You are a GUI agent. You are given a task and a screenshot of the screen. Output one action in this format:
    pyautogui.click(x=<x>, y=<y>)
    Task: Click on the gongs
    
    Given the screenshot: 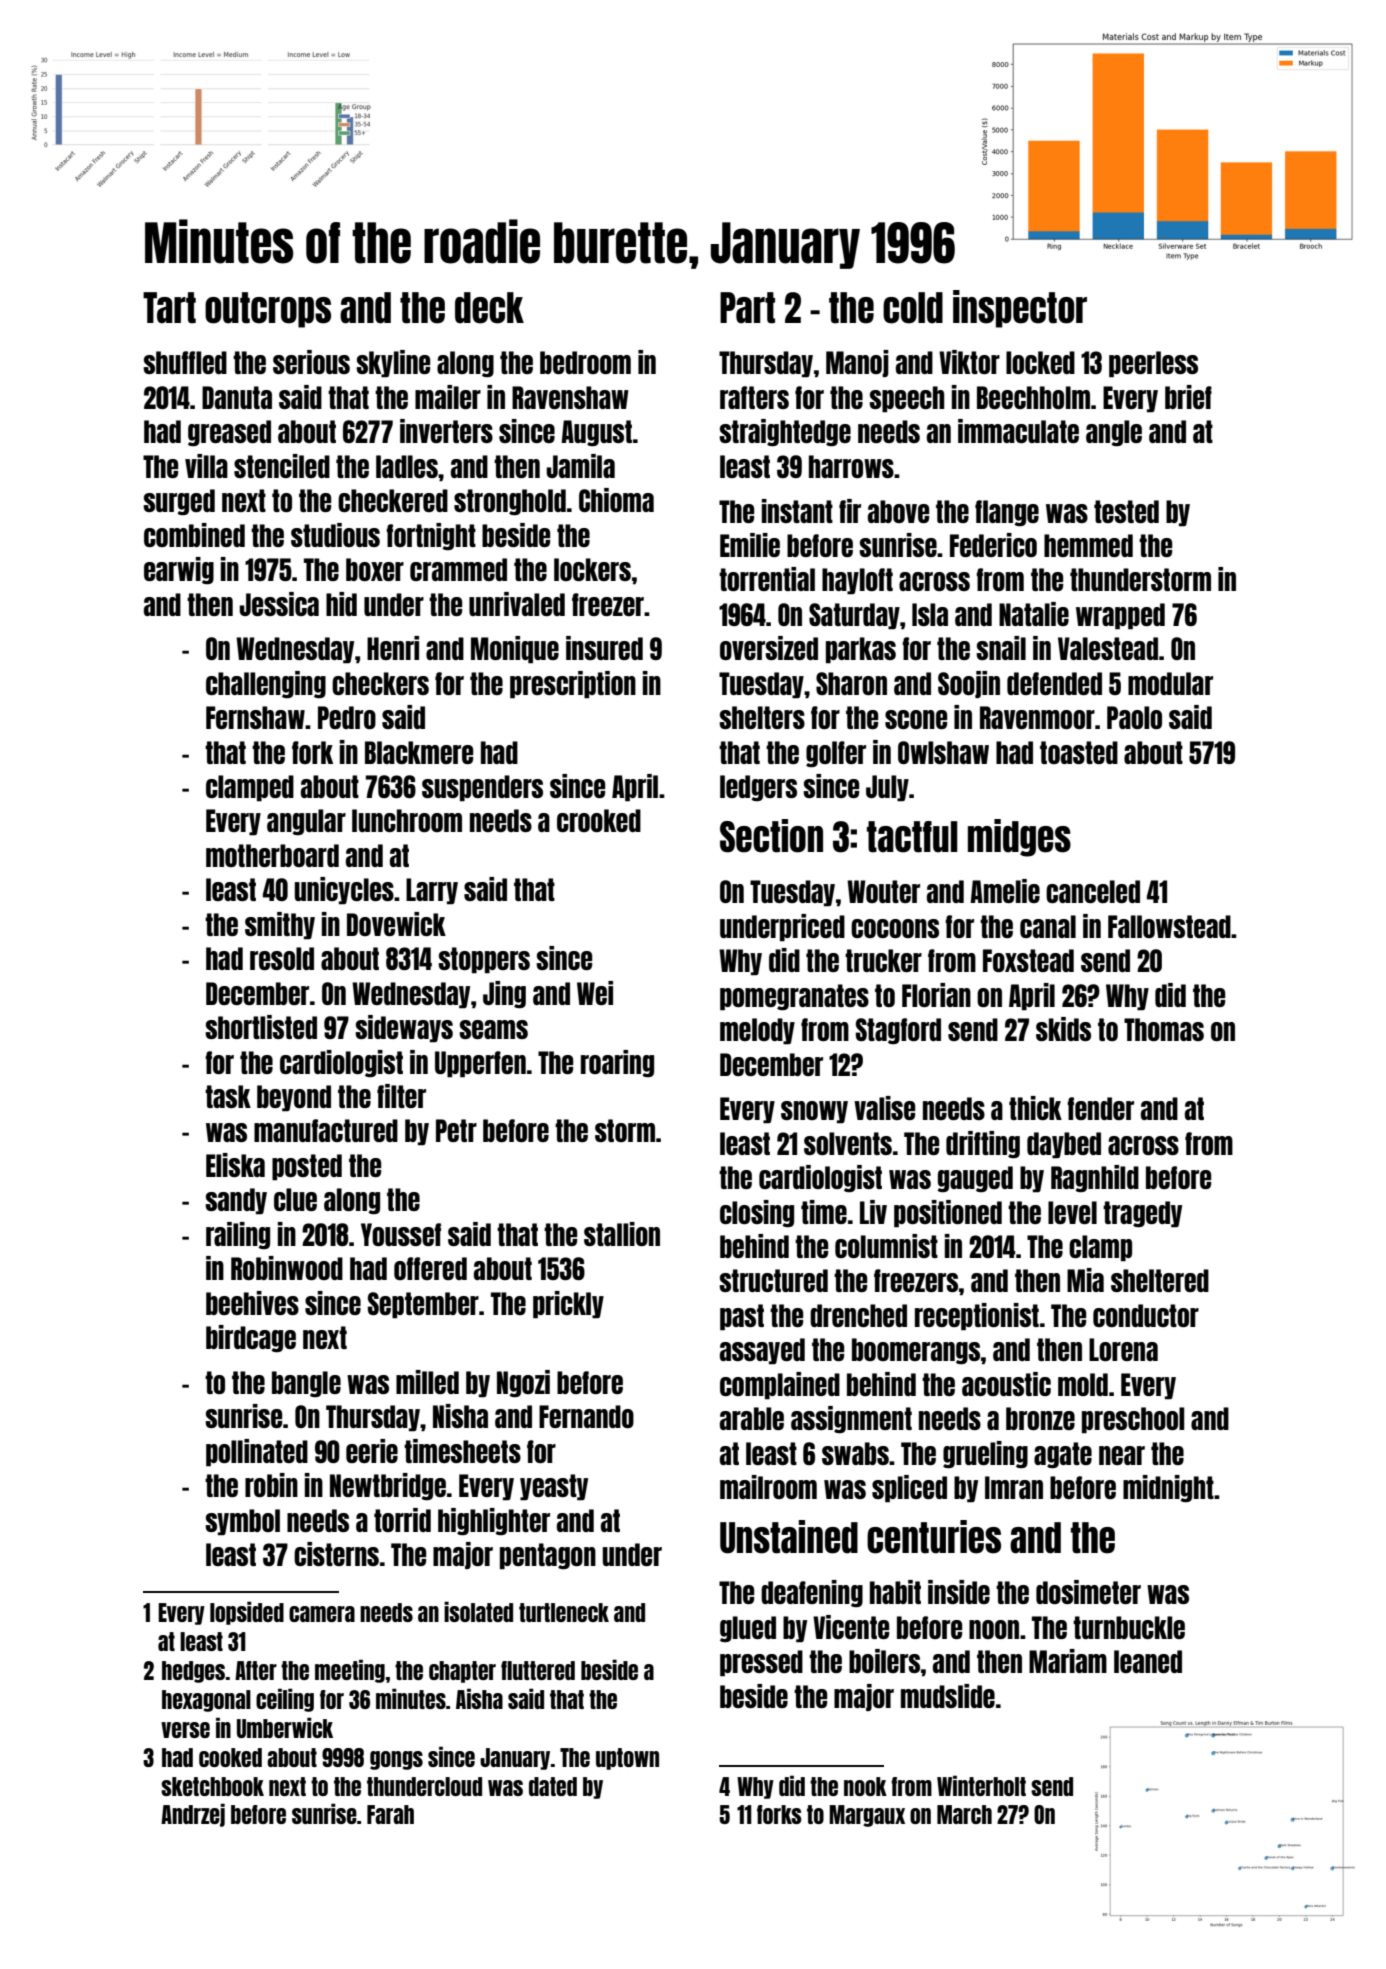 What is the action you would take?
    pyautogui.click(x=396, y=1760)
